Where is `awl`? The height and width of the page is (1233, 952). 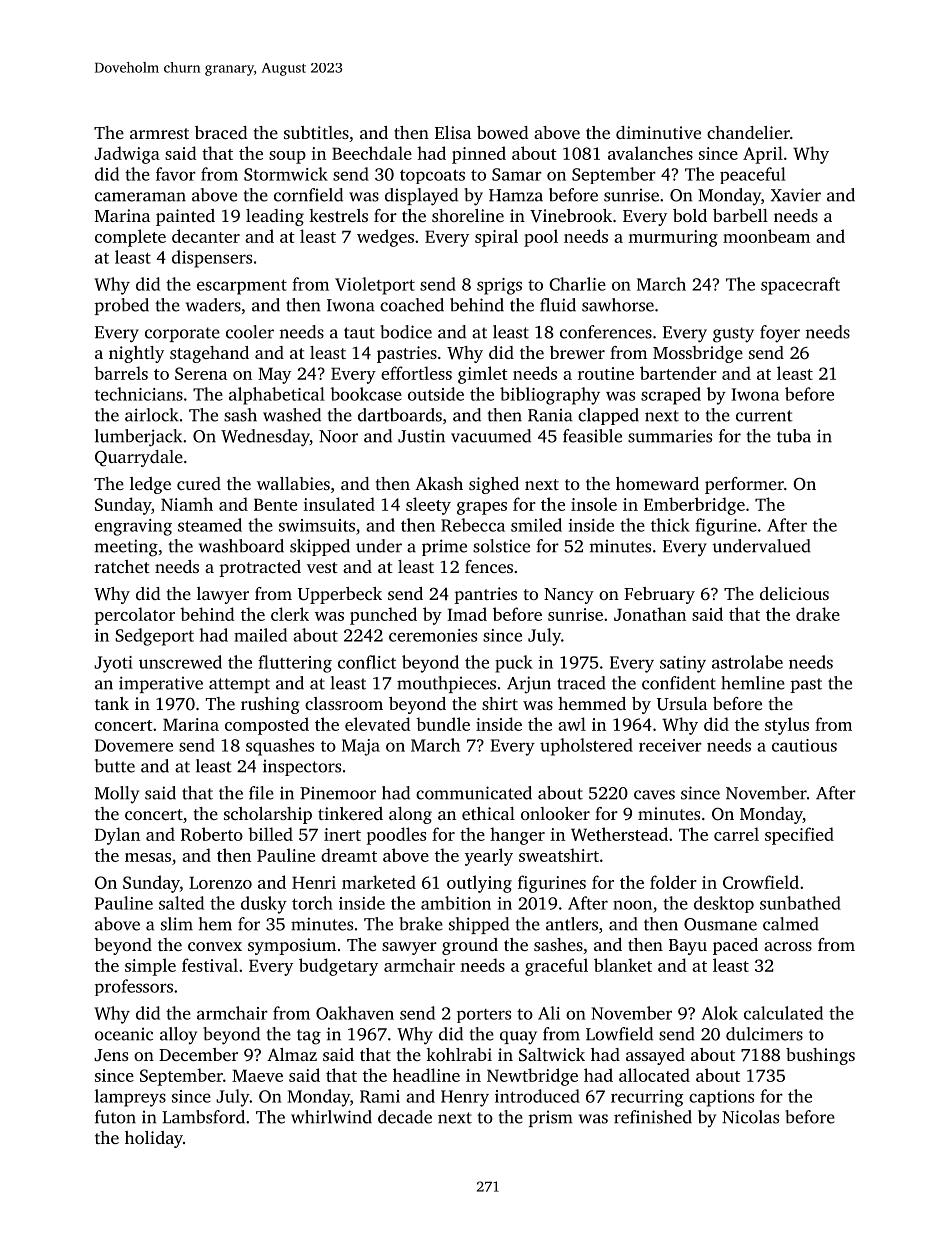 awl is located at coordinates (572, 724).
